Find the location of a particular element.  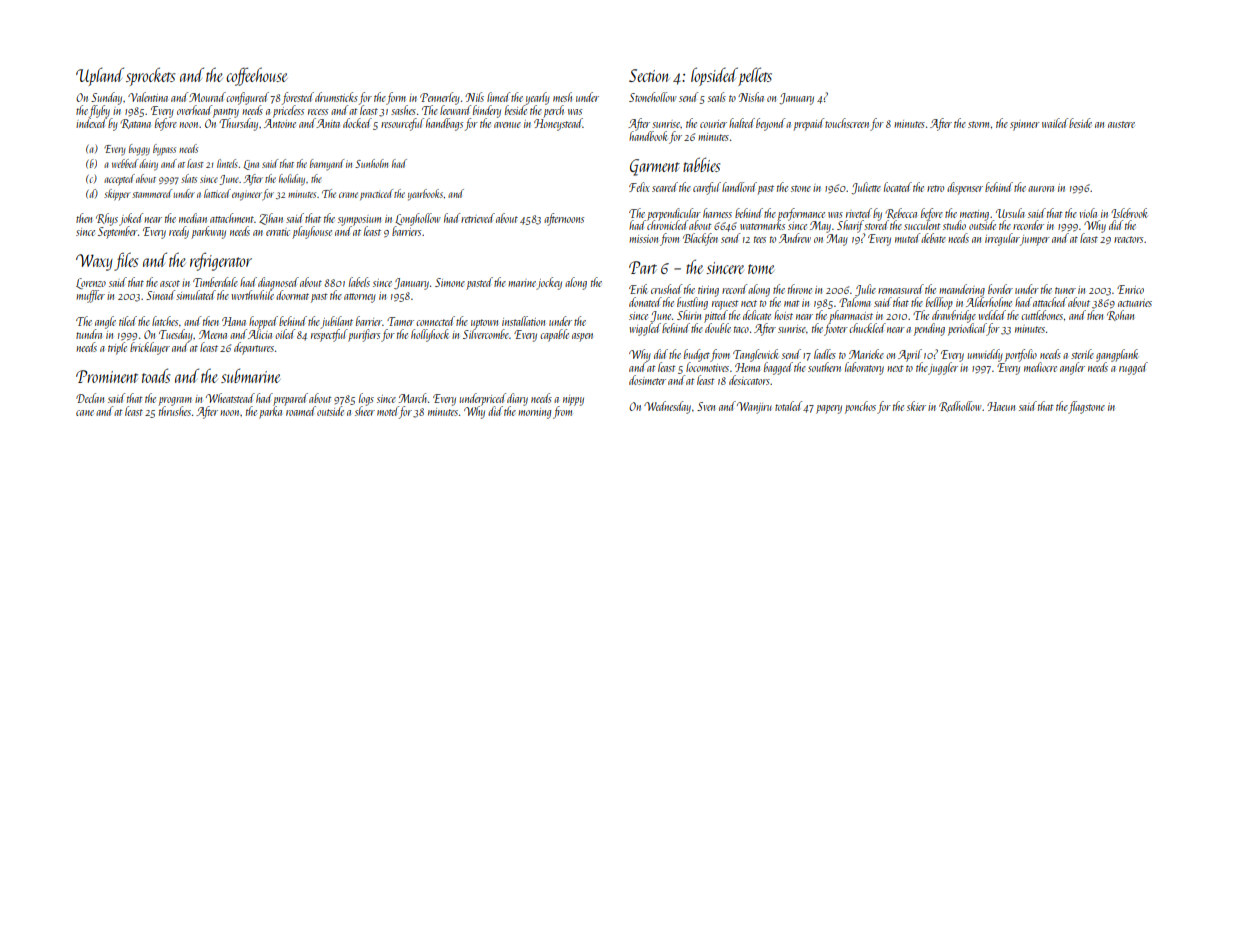

meeting is located at coordinates (974, 215).
